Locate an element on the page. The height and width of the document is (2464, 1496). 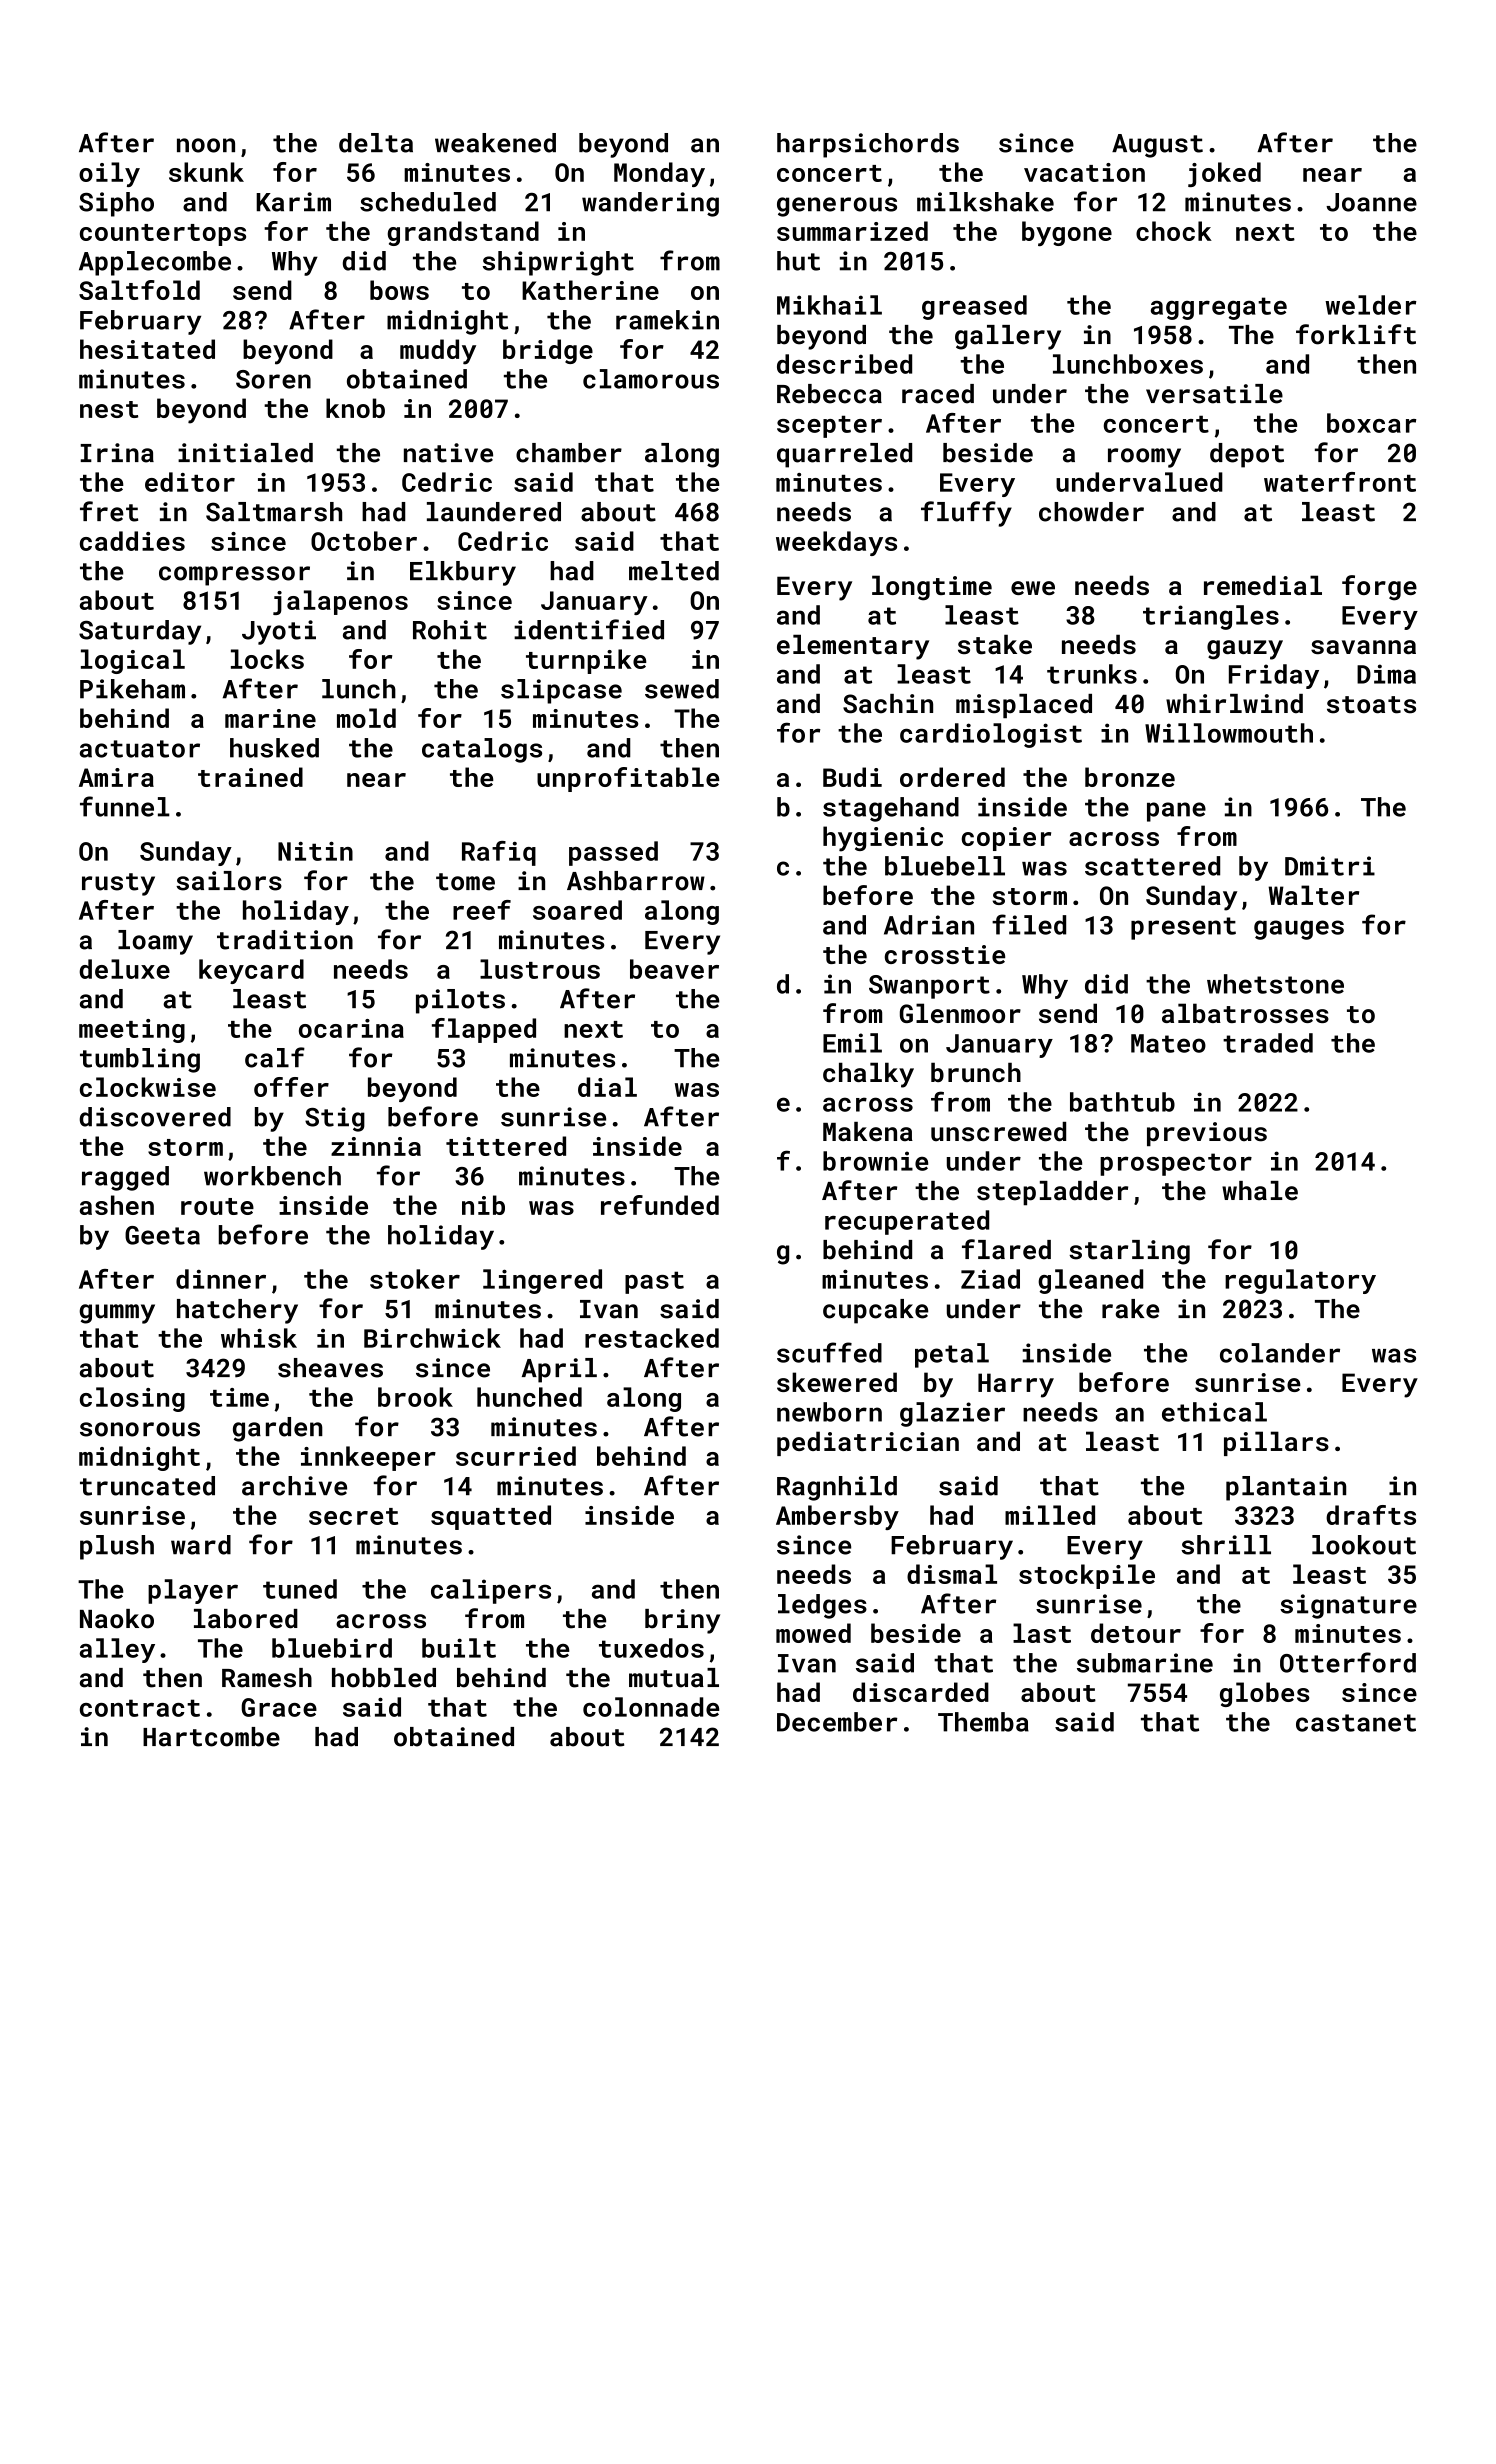
refunded is located at coordinates (660, 1205).
